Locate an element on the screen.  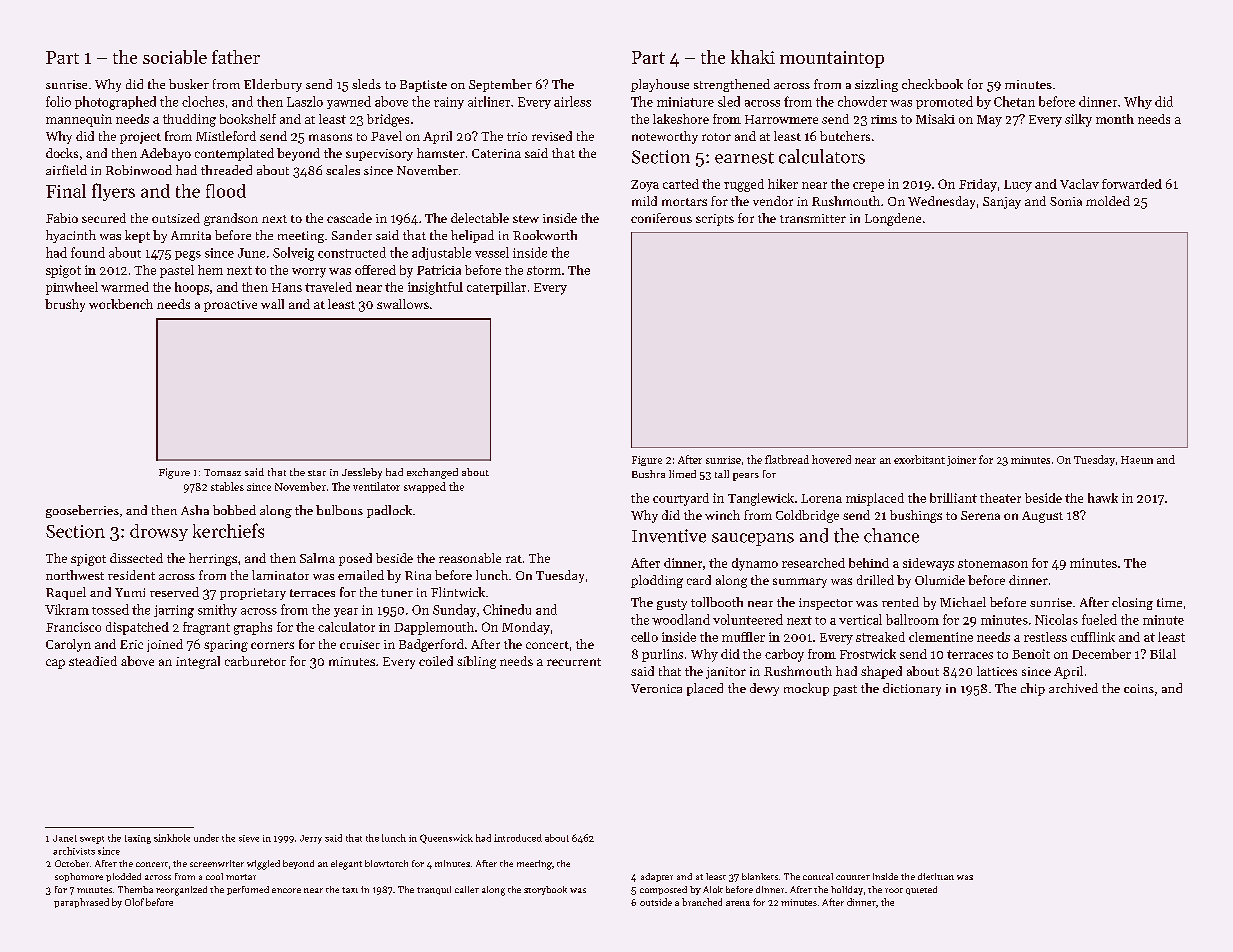
Bushra is located at coordinates (648, 474).
